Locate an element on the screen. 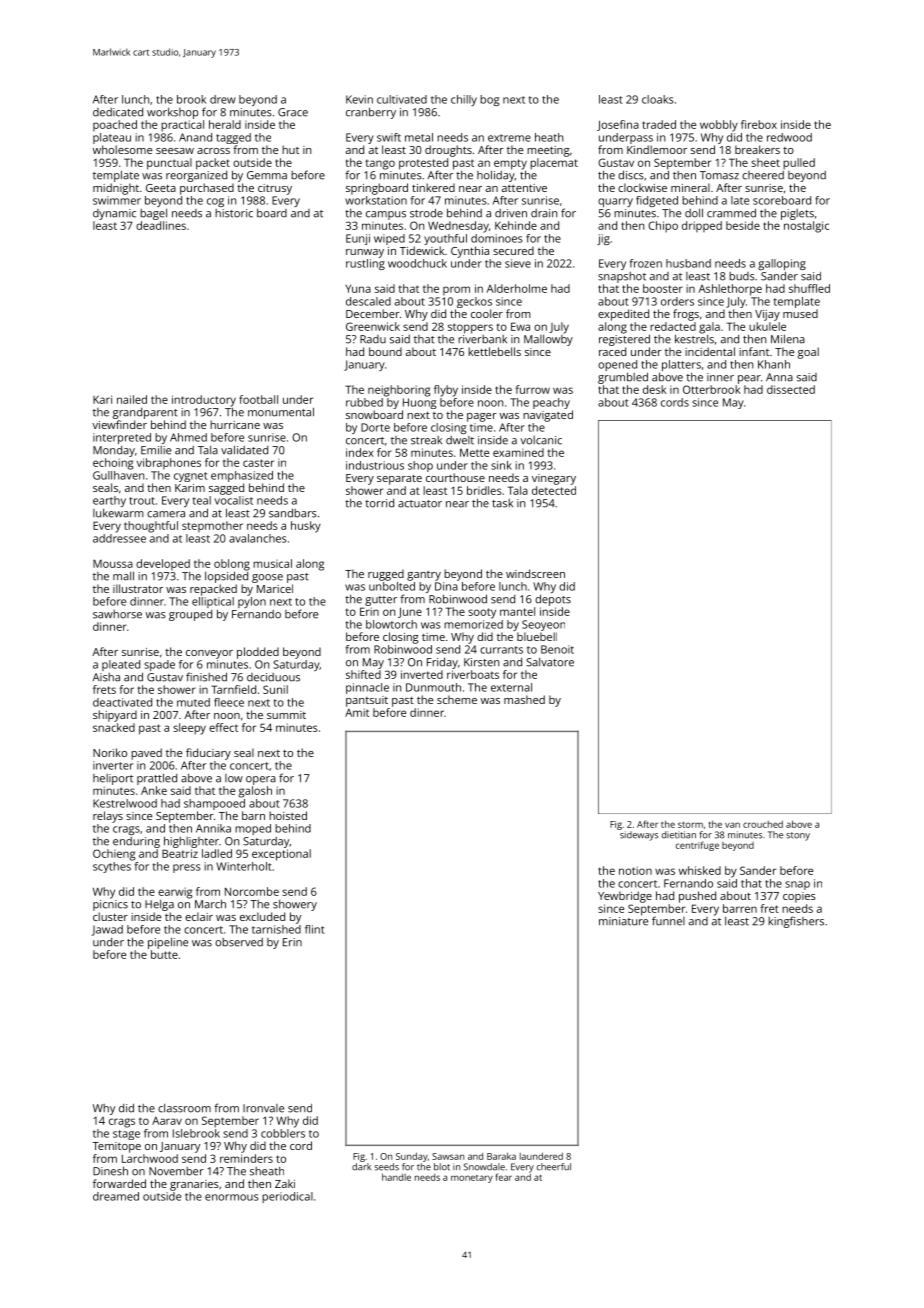  cheerful is located at coordinates (554, 1167).
